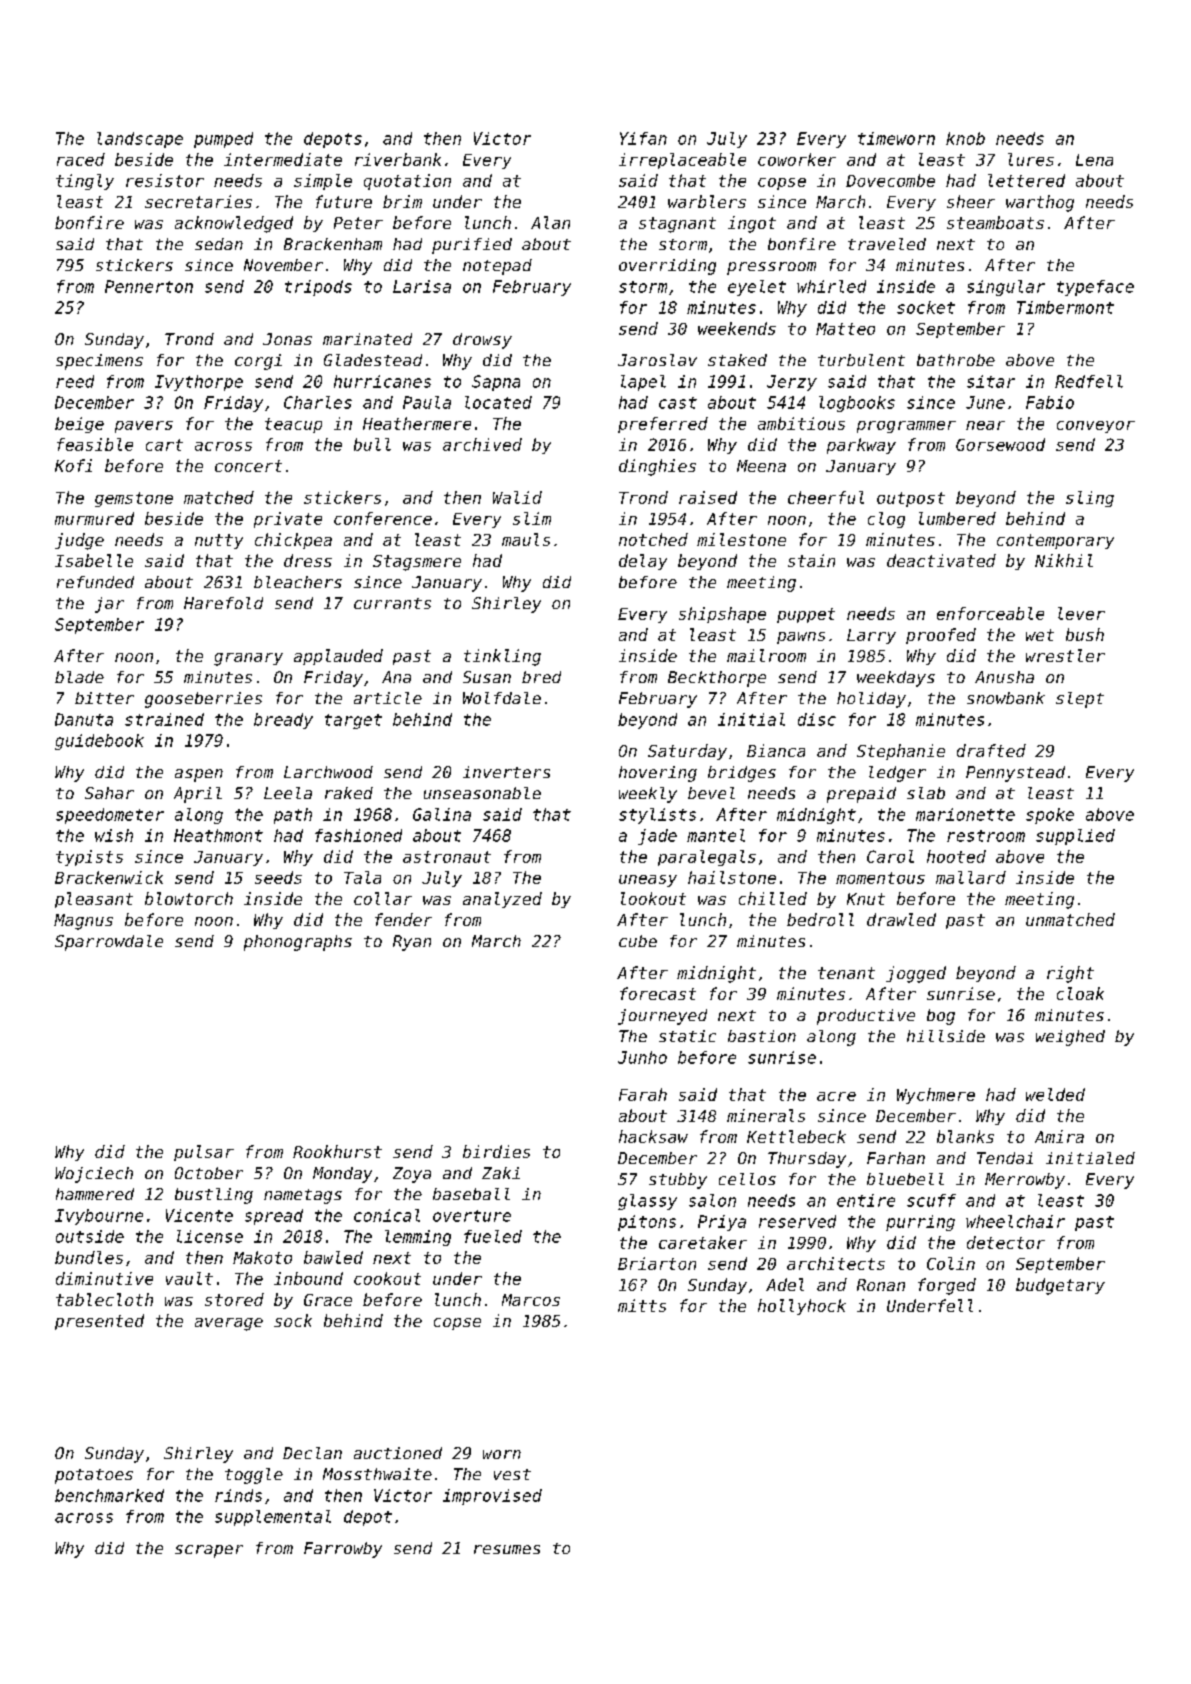  Describe the element at coordinates (99, 1322) in the screenshot. I see `presented` at that location.
